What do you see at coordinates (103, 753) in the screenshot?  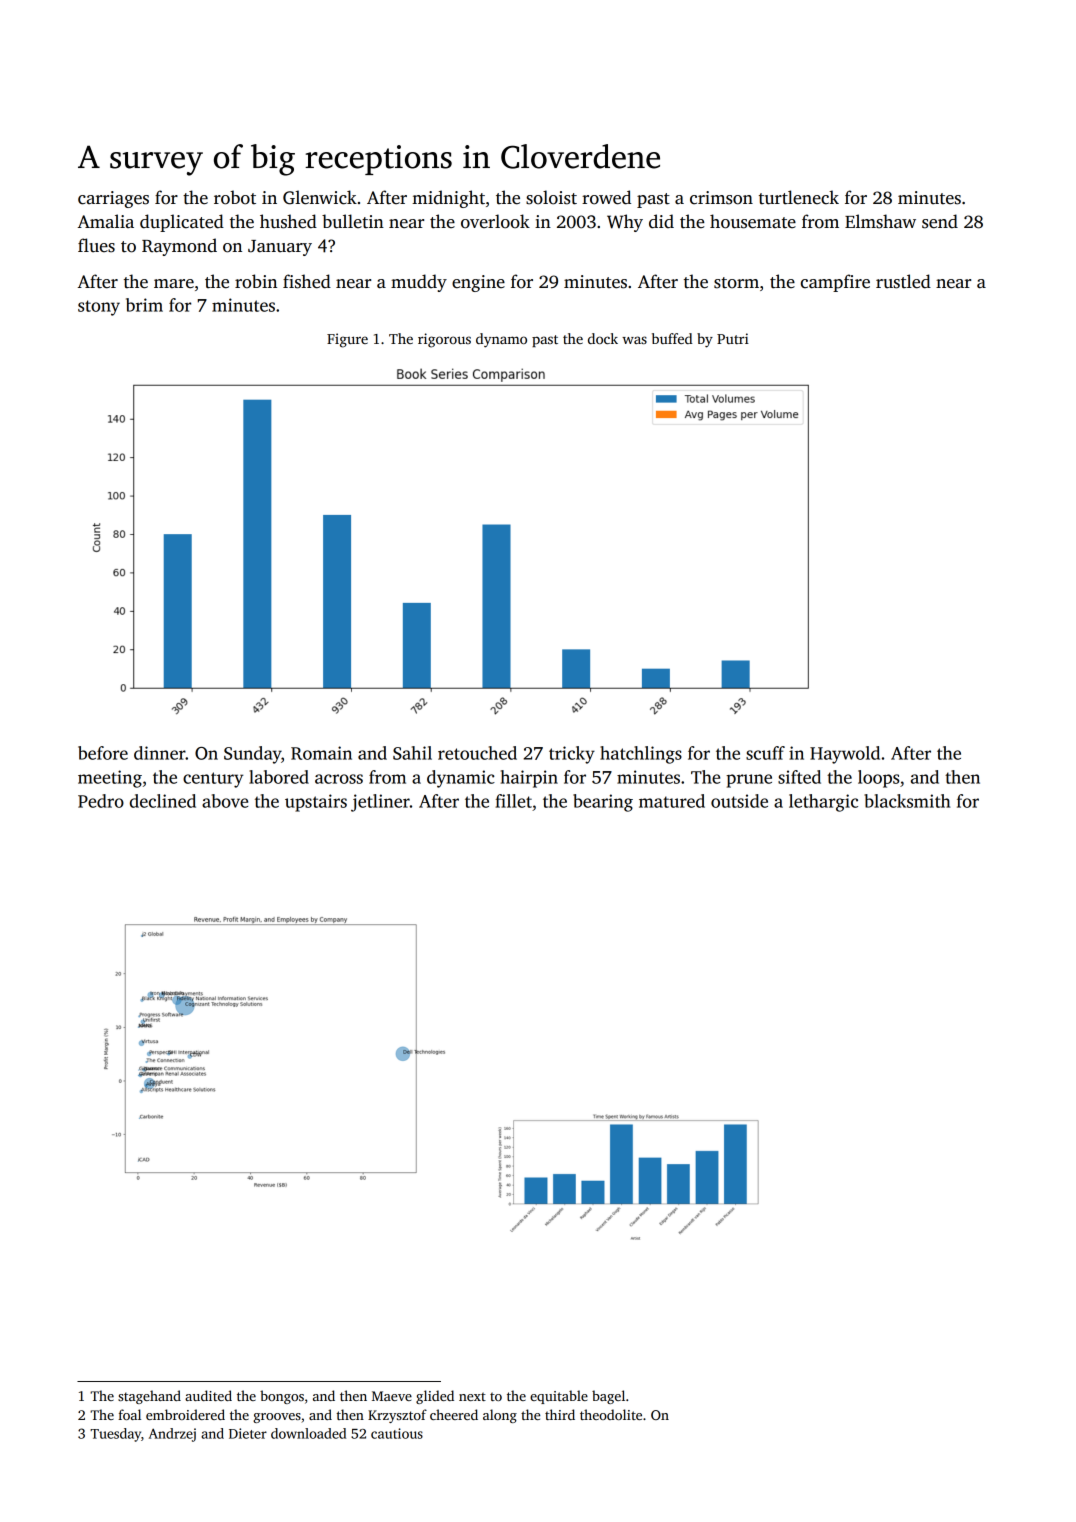 I see `before` at bounding box center [103, 753].
